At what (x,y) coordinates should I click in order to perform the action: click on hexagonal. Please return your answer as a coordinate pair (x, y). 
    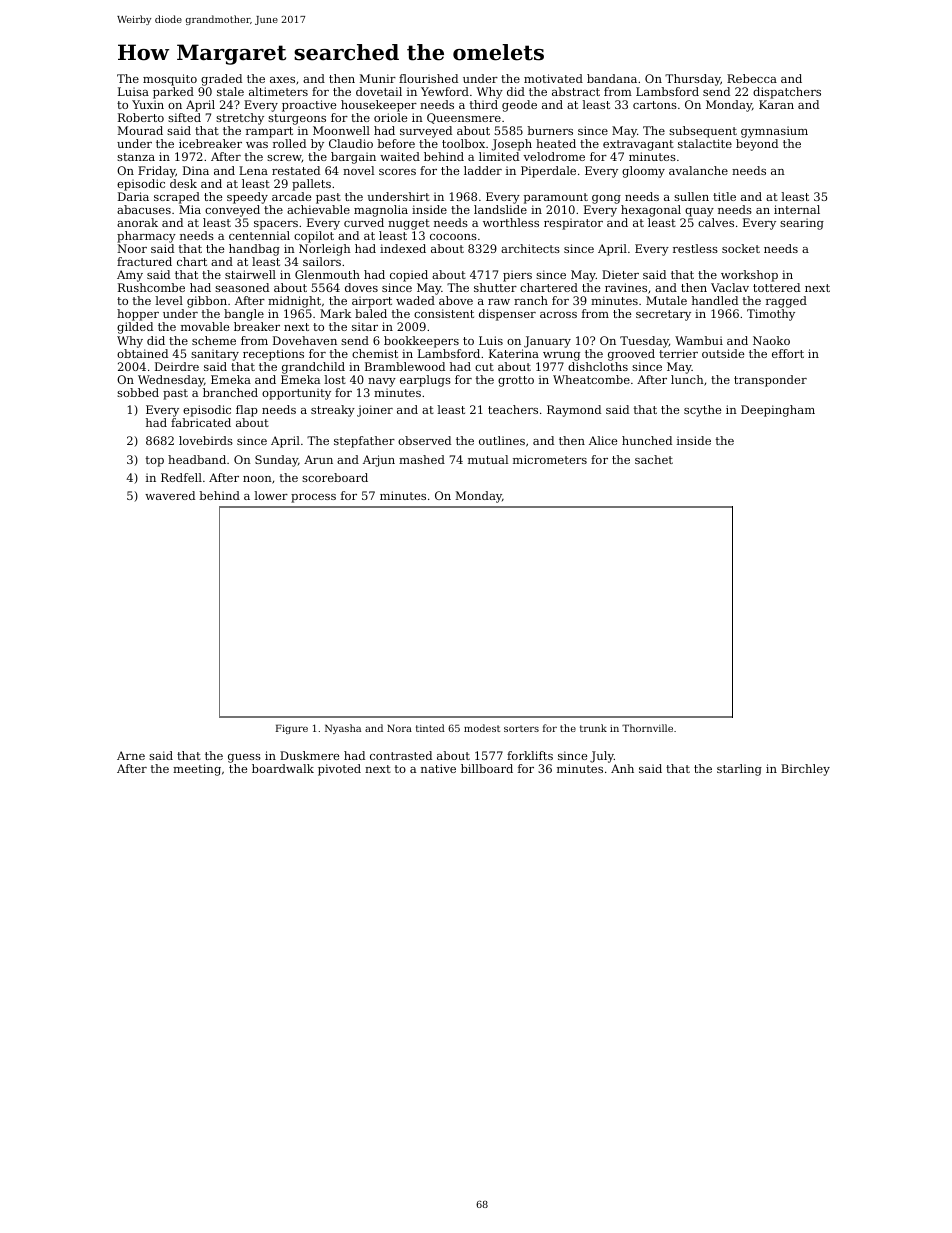
    Looking at the image, I should click on (651, 211).
